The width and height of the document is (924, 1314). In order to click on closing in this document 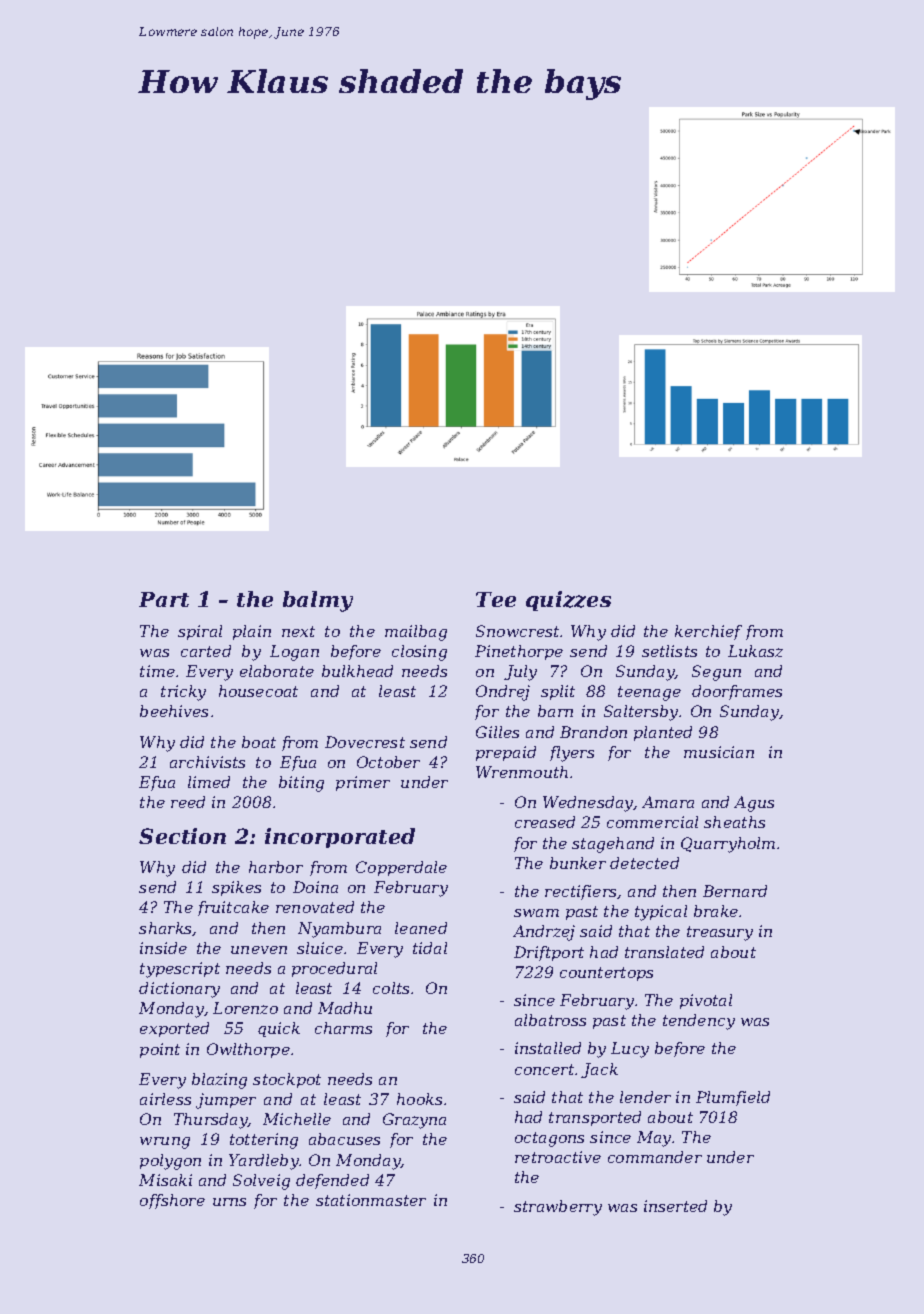, I will do `click(419, 653)`.
